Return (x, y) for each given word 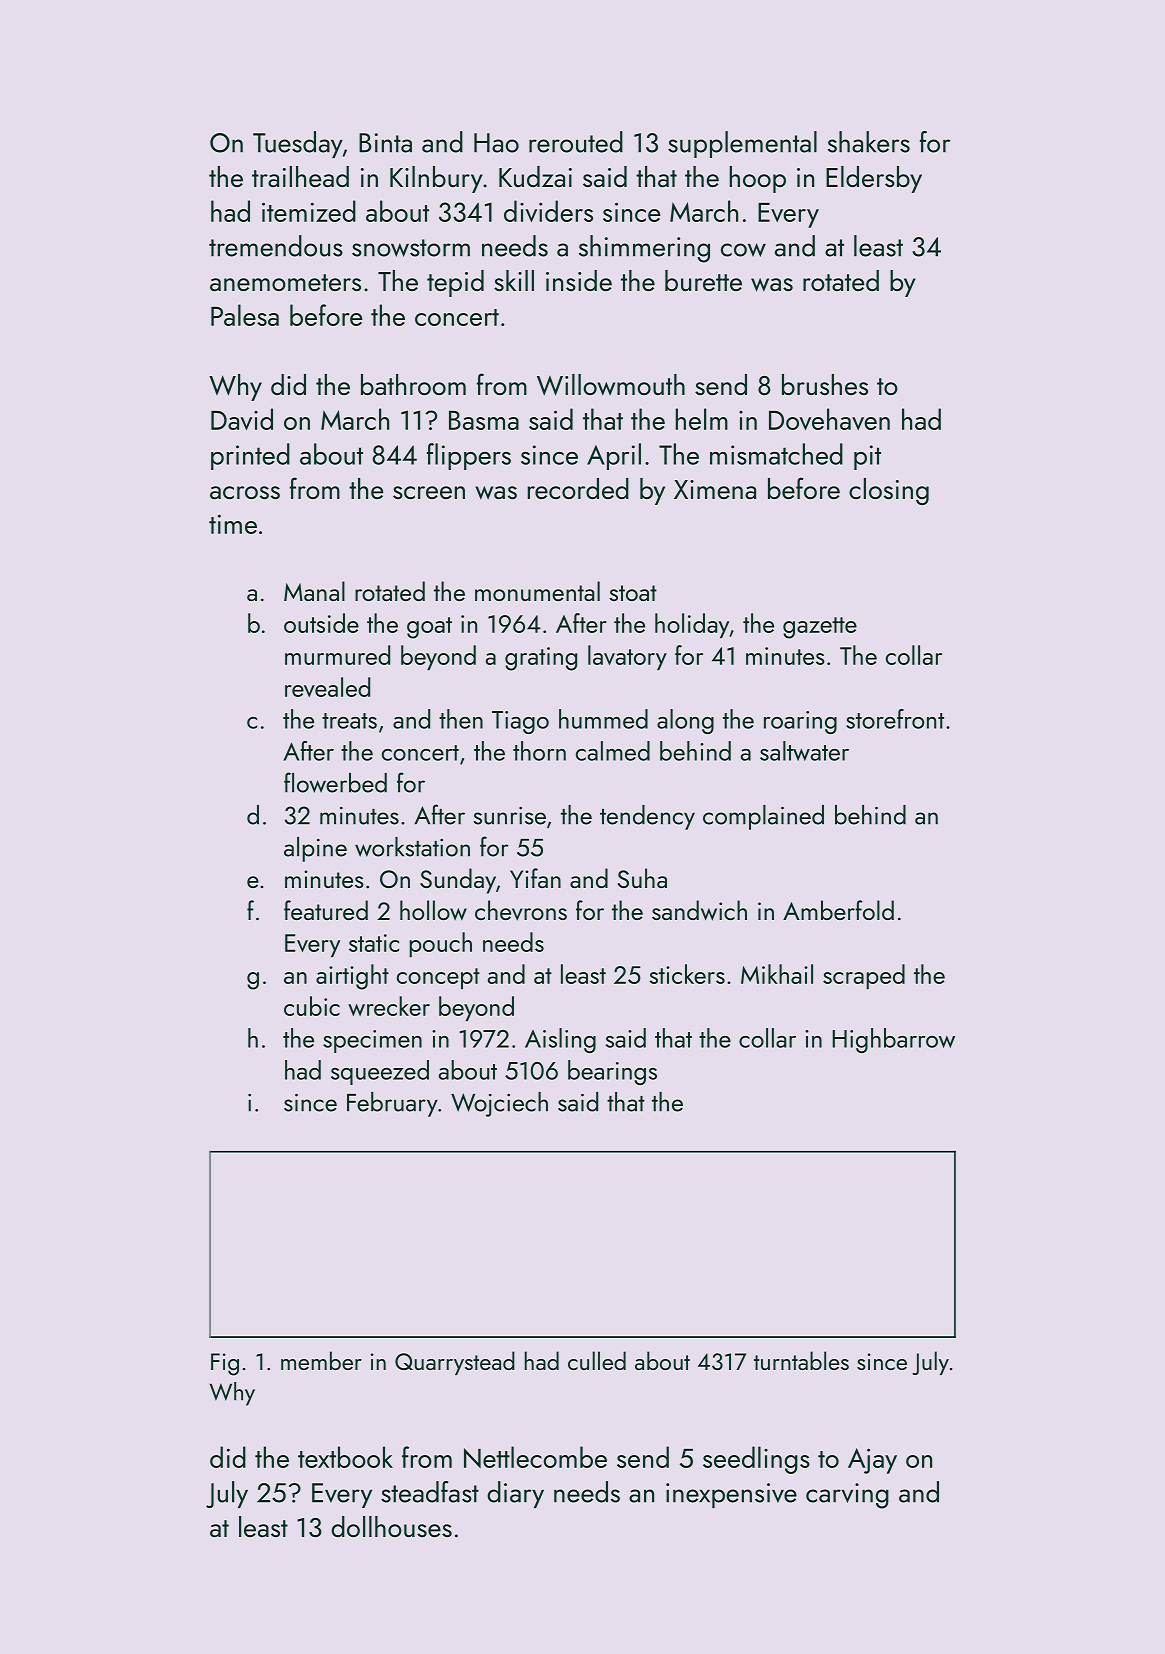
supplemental (742, 144)
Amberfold (838, 910)
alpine (315, 849)
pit (867, 457)
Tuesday (298, 144)
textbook (345, 1457)
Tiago (520, 722)
